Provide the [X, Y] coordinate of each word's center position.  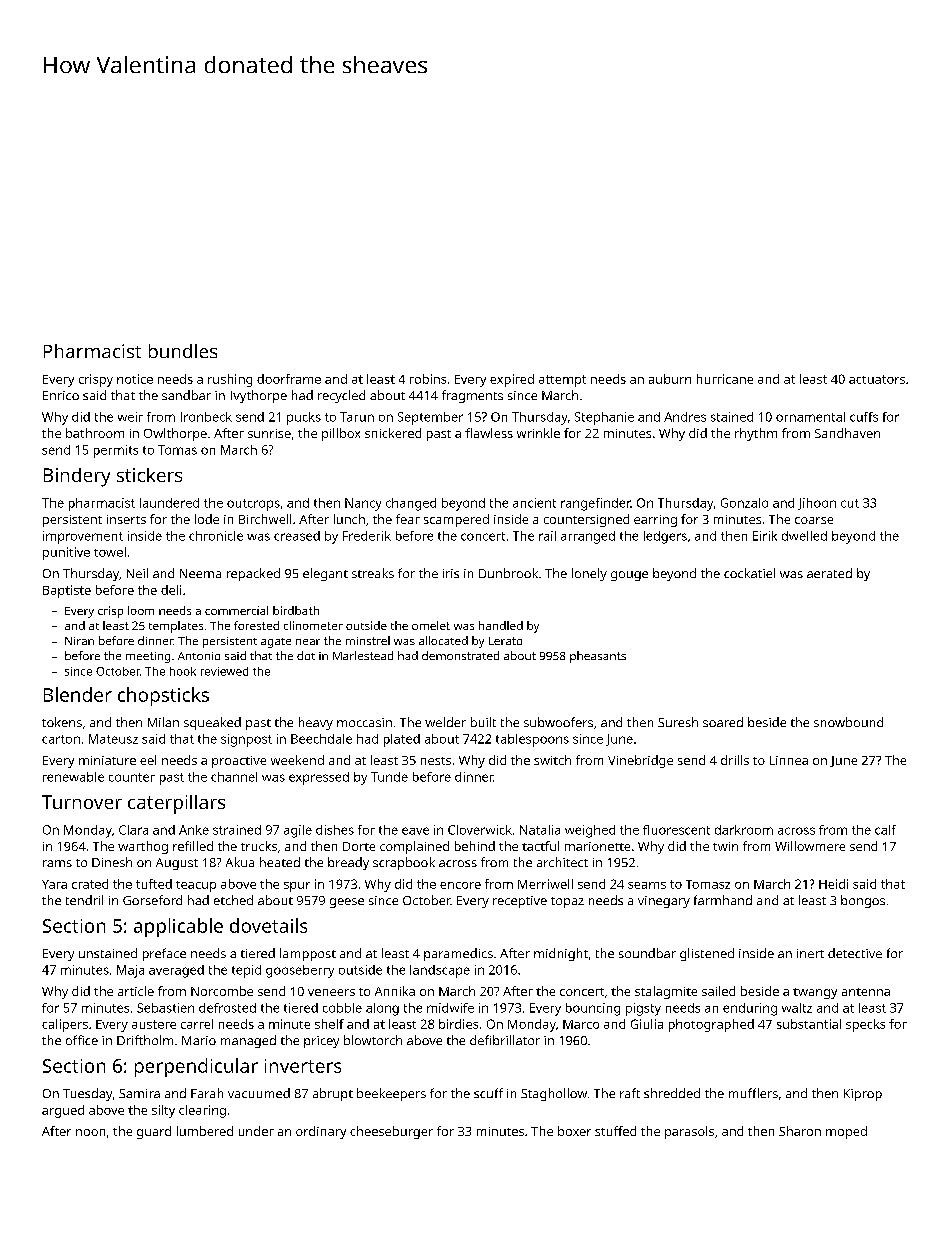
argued [63, 1111]
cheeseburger [391, 1132]
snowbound [848, 722]
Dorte [359, 846]
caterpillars [176, 804]
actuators [877, 379]
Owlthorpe [175, 434]
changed [411, 504]
